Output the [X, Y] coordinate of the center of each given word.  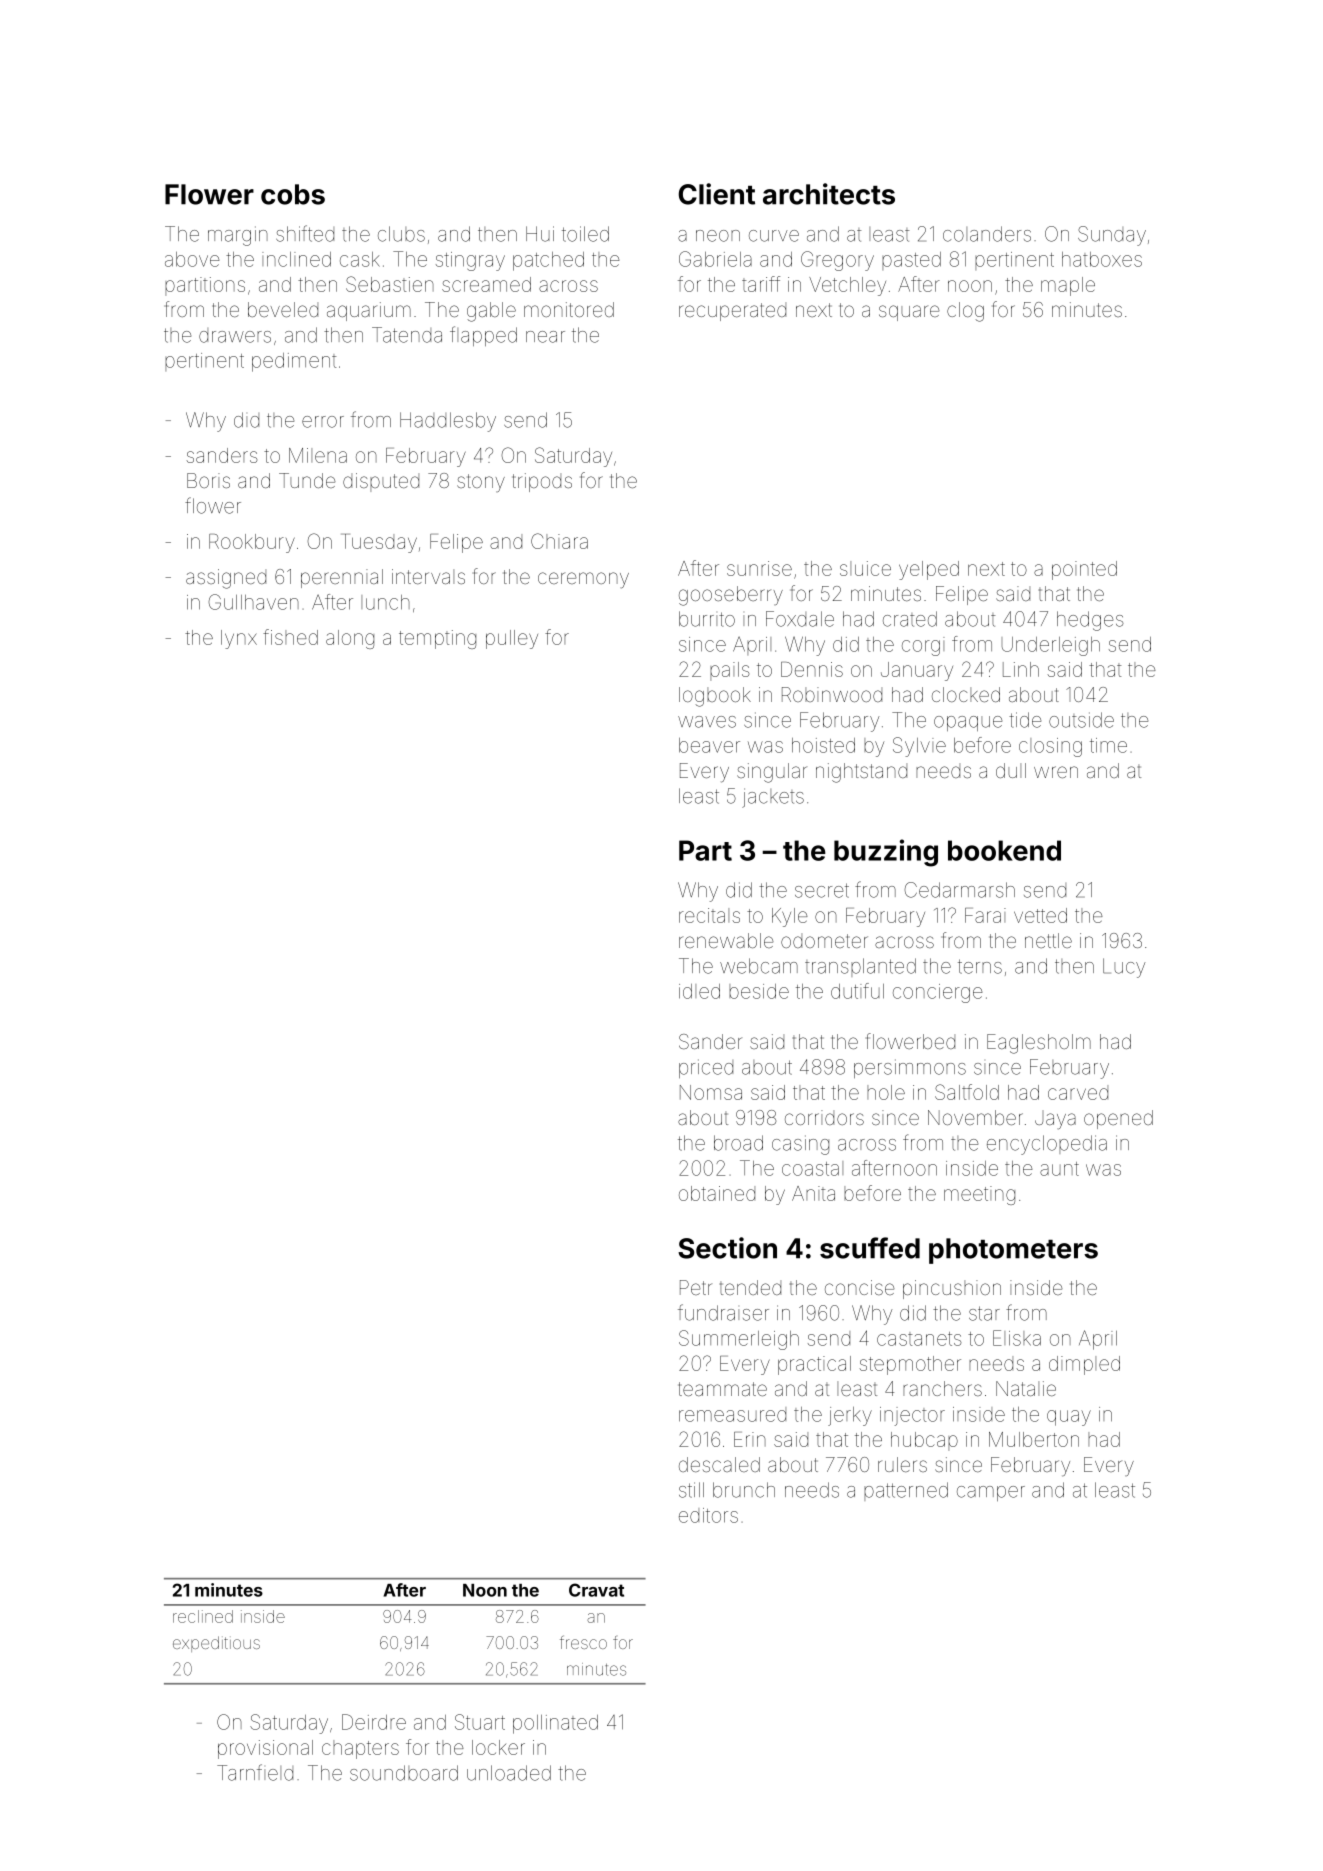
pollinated [555, 1724]
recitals [709, 915]
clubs [401, 234]
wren [1056, 772]
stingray [470, 261]
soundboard [404, 1773]
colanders [987, 234]
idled [699, 991]
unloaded [509, 1773]
